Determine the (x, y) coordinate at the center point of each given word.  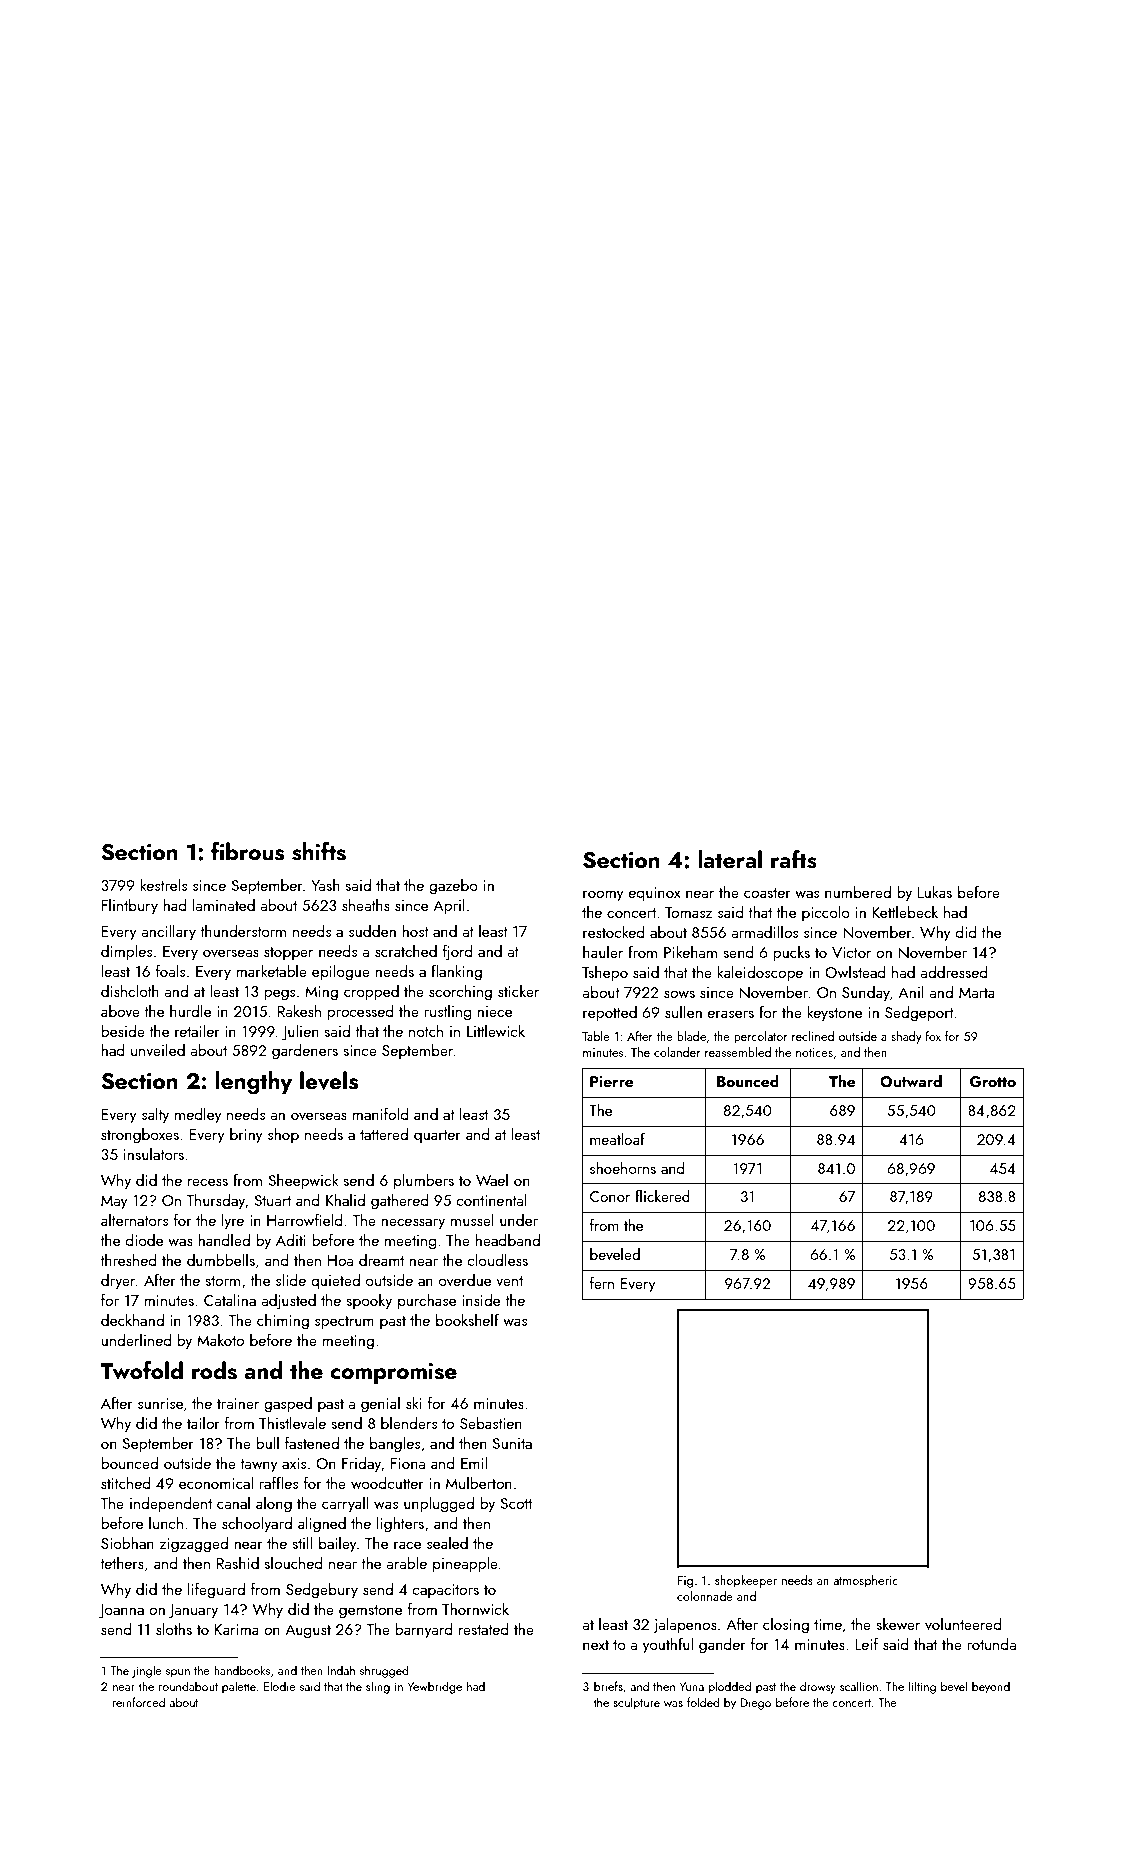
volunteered (963, 1624)
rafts (794, 859)
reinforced (139, 1702)
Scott (516, 1503)
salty (155, 1116)
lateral (730, 859)
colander (677, 1052)
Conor (610, 1196)
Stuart (272, 1200)
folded (703, 1702)
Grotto (993, 1082)
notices (814, 1052)
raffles (278, 1483)
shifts (319, 851)
